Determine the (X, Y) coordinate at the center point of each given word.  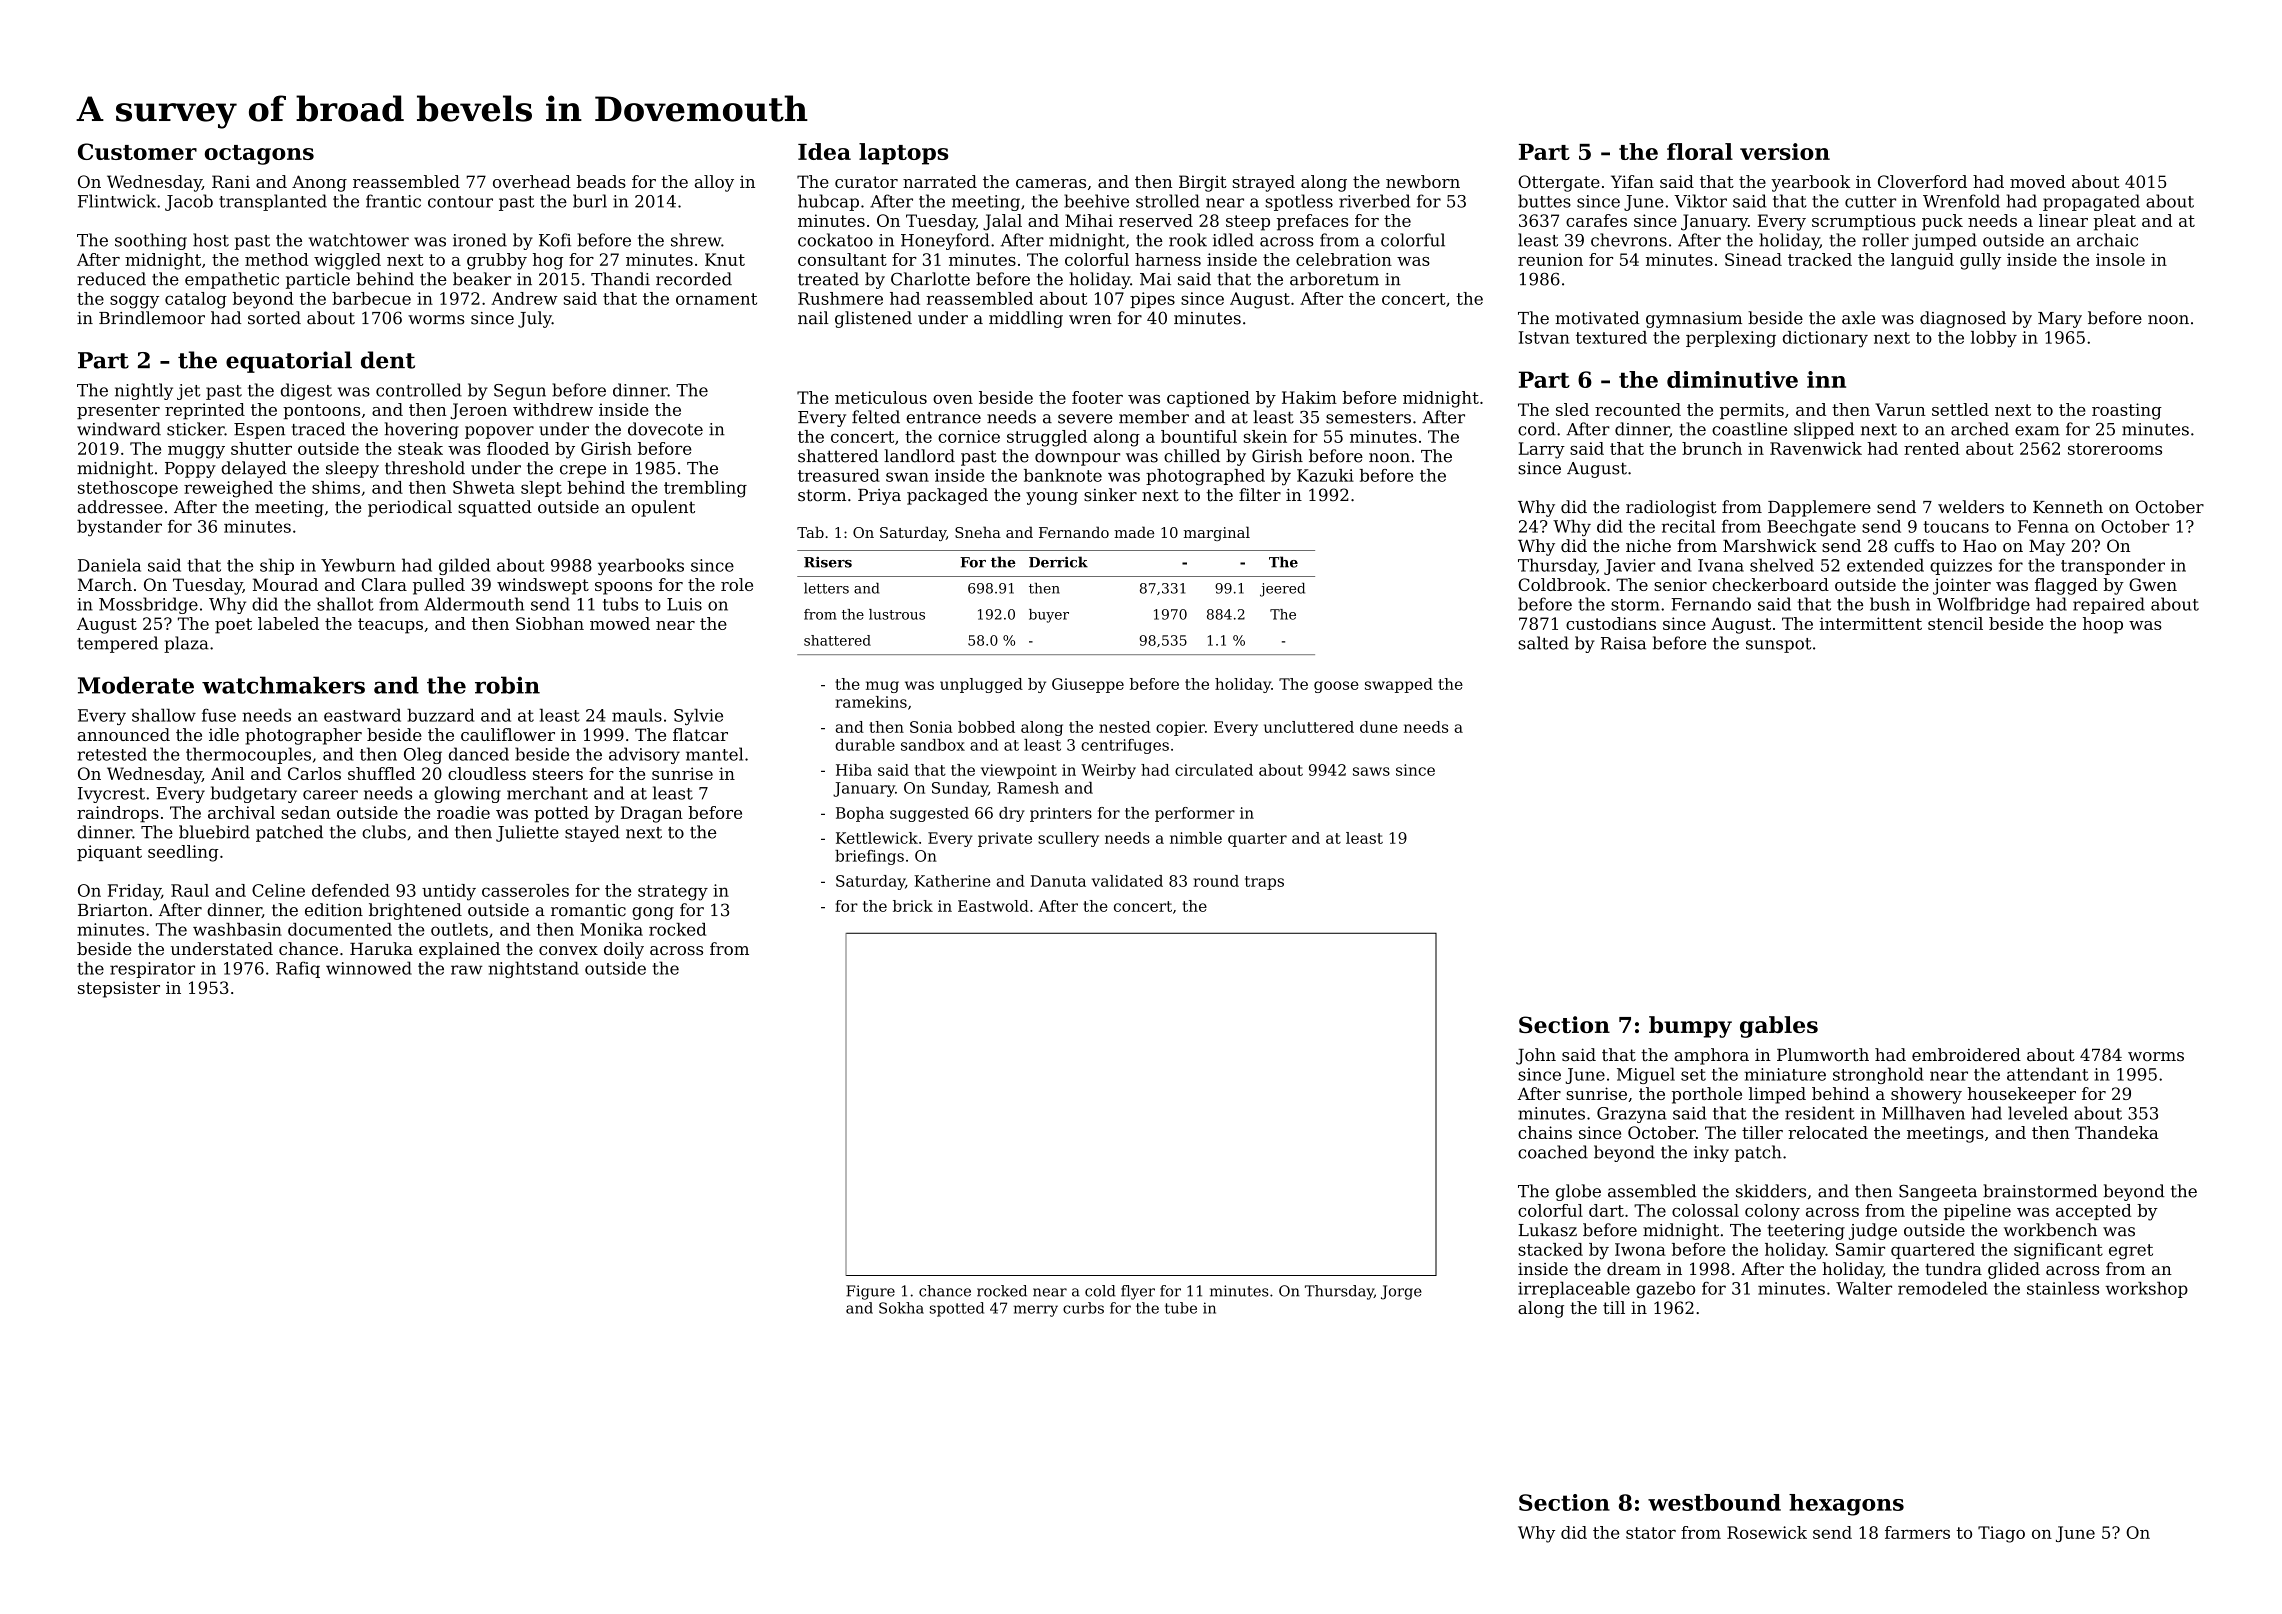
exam (2037, 431)
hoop (2103, 625)
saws (1371, 771)
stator (1651, 1533)
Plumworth (1823, 1054)
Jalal (1002, 222)
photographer (303, 736)
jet (188, 392)
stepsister (119, 989)
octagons (259, 155)
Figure (870, 1292)
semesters (1368, 418)
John (1536, 1056)
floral (1700, 151)
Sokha (901, 1308)
